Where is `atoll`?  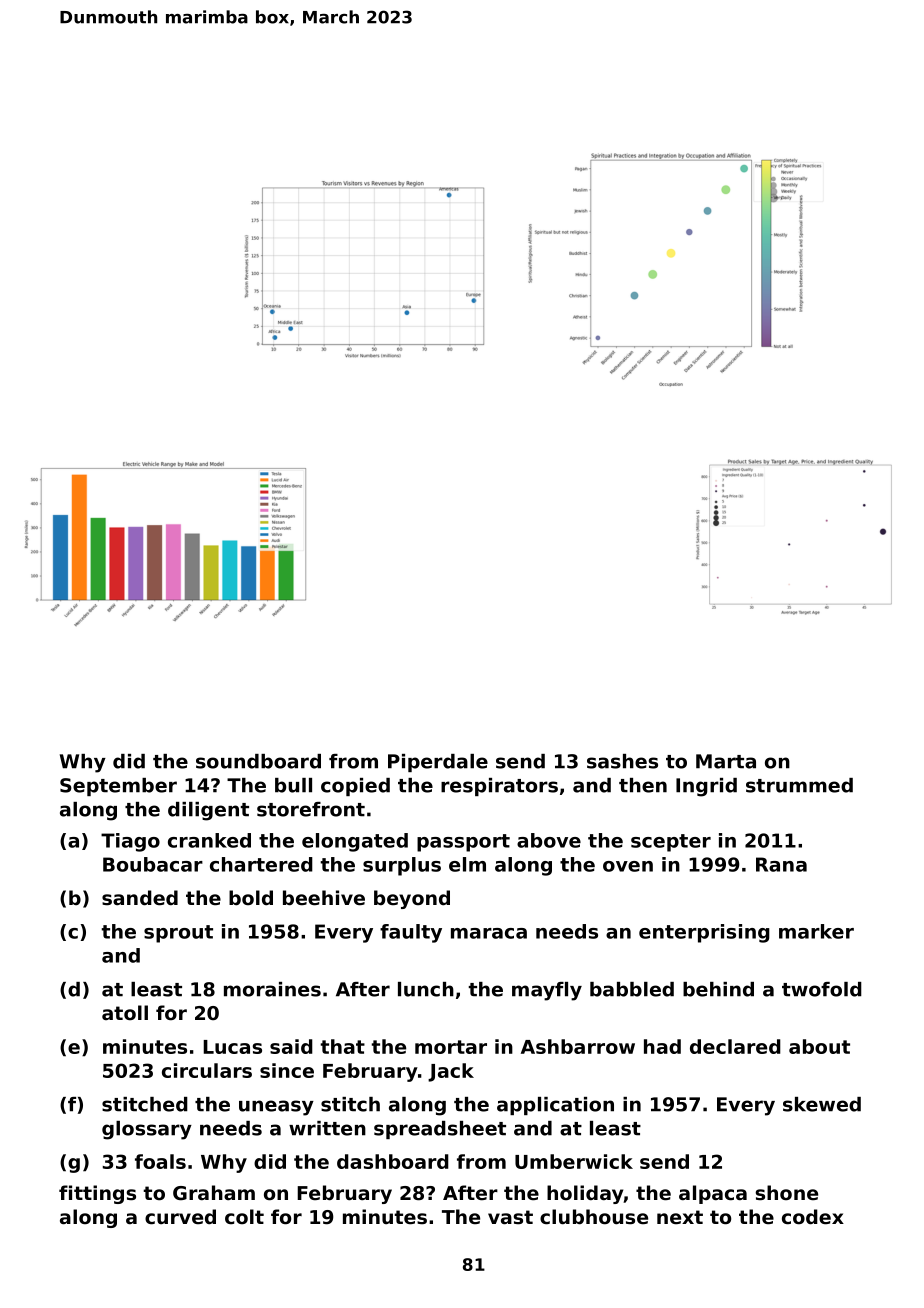
atoll is located at coordinates (125, 1013).
